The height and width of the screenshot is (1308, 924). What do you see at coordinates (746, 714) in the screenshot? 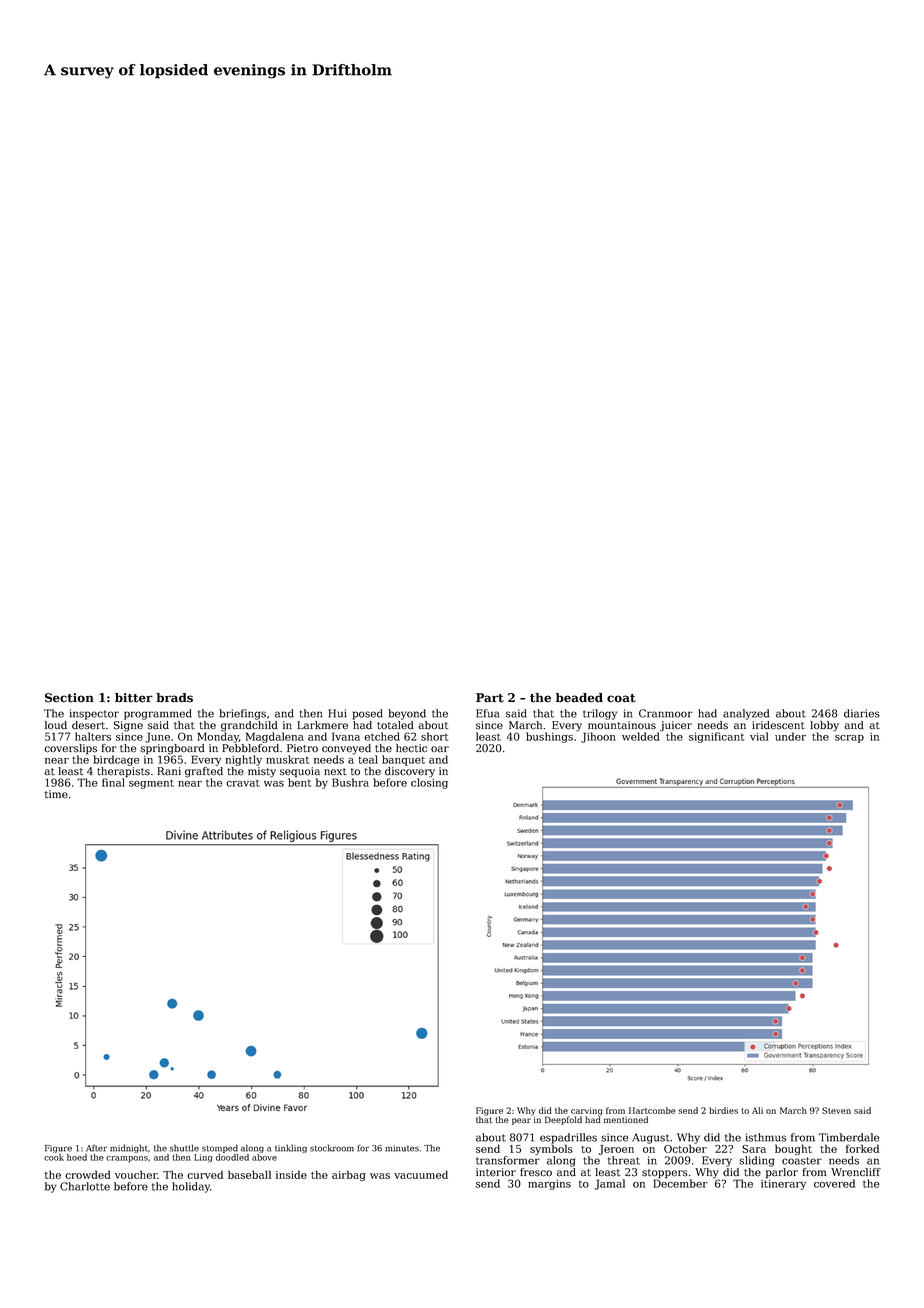
I see `analyzed` at bounding box center [746, 714].
